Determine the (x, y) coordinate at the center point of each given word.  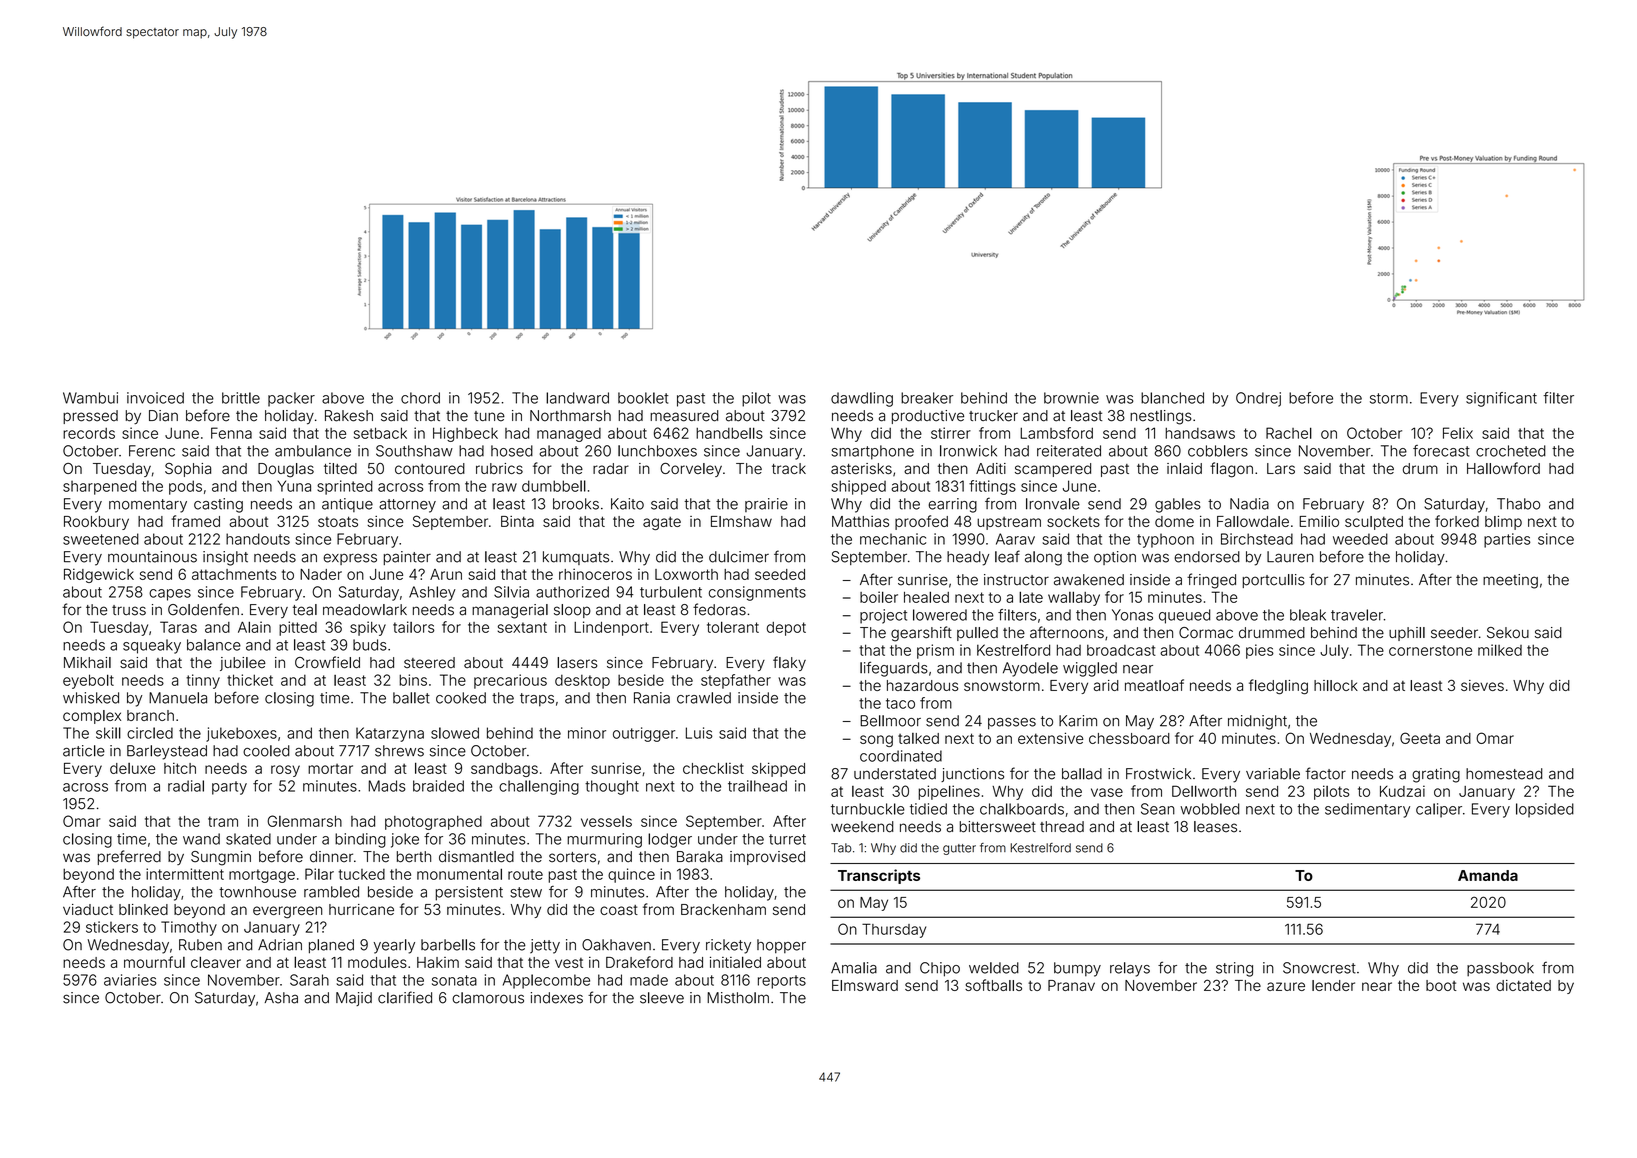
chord (420, 398)
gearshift (921, 634)
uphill (1407, 634)
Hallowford (1503, 468)
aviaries (130, 980)
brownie (1071, 398)
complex (92, 717)
